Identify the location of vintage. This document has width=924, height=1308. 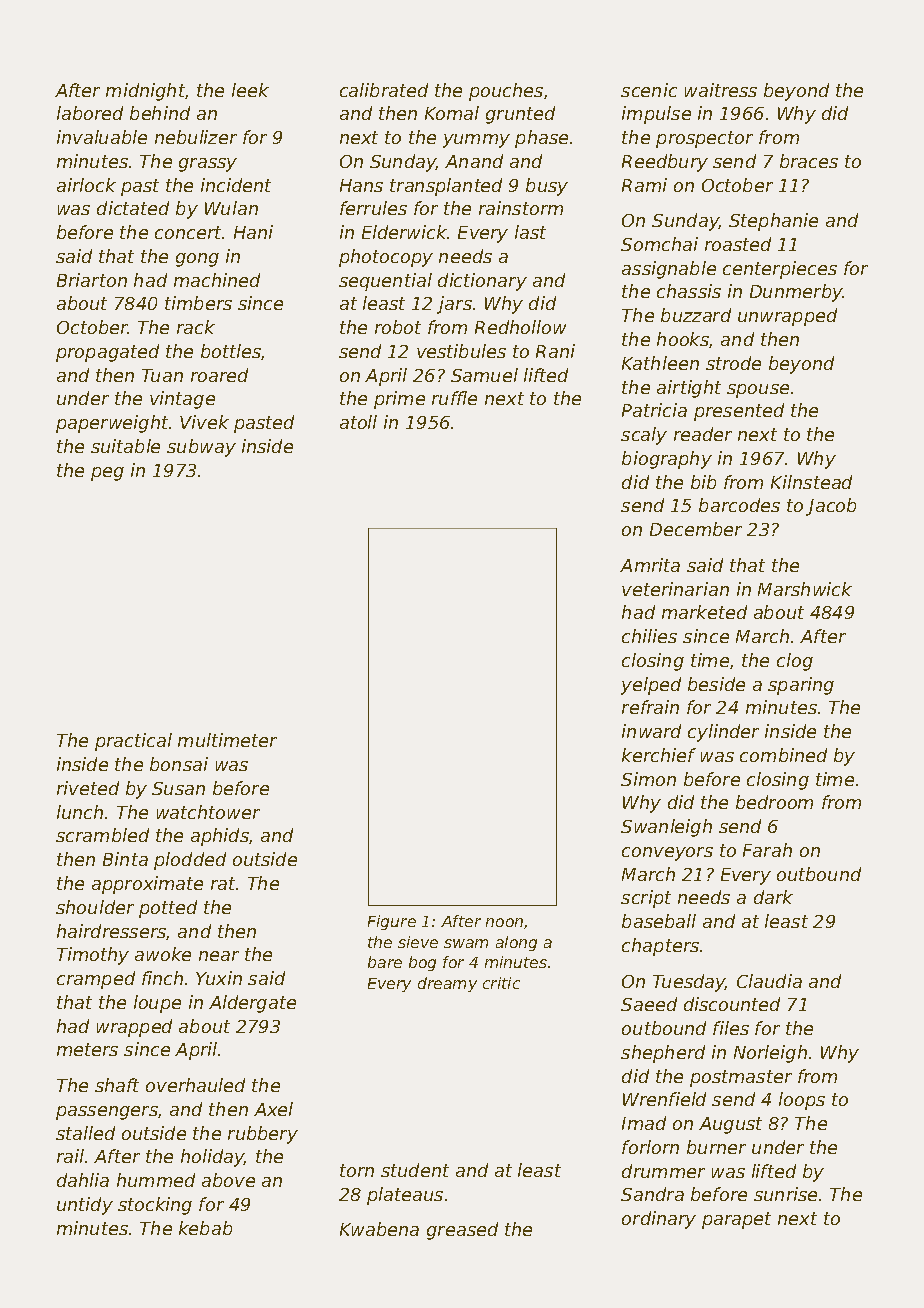
(182, 400).
